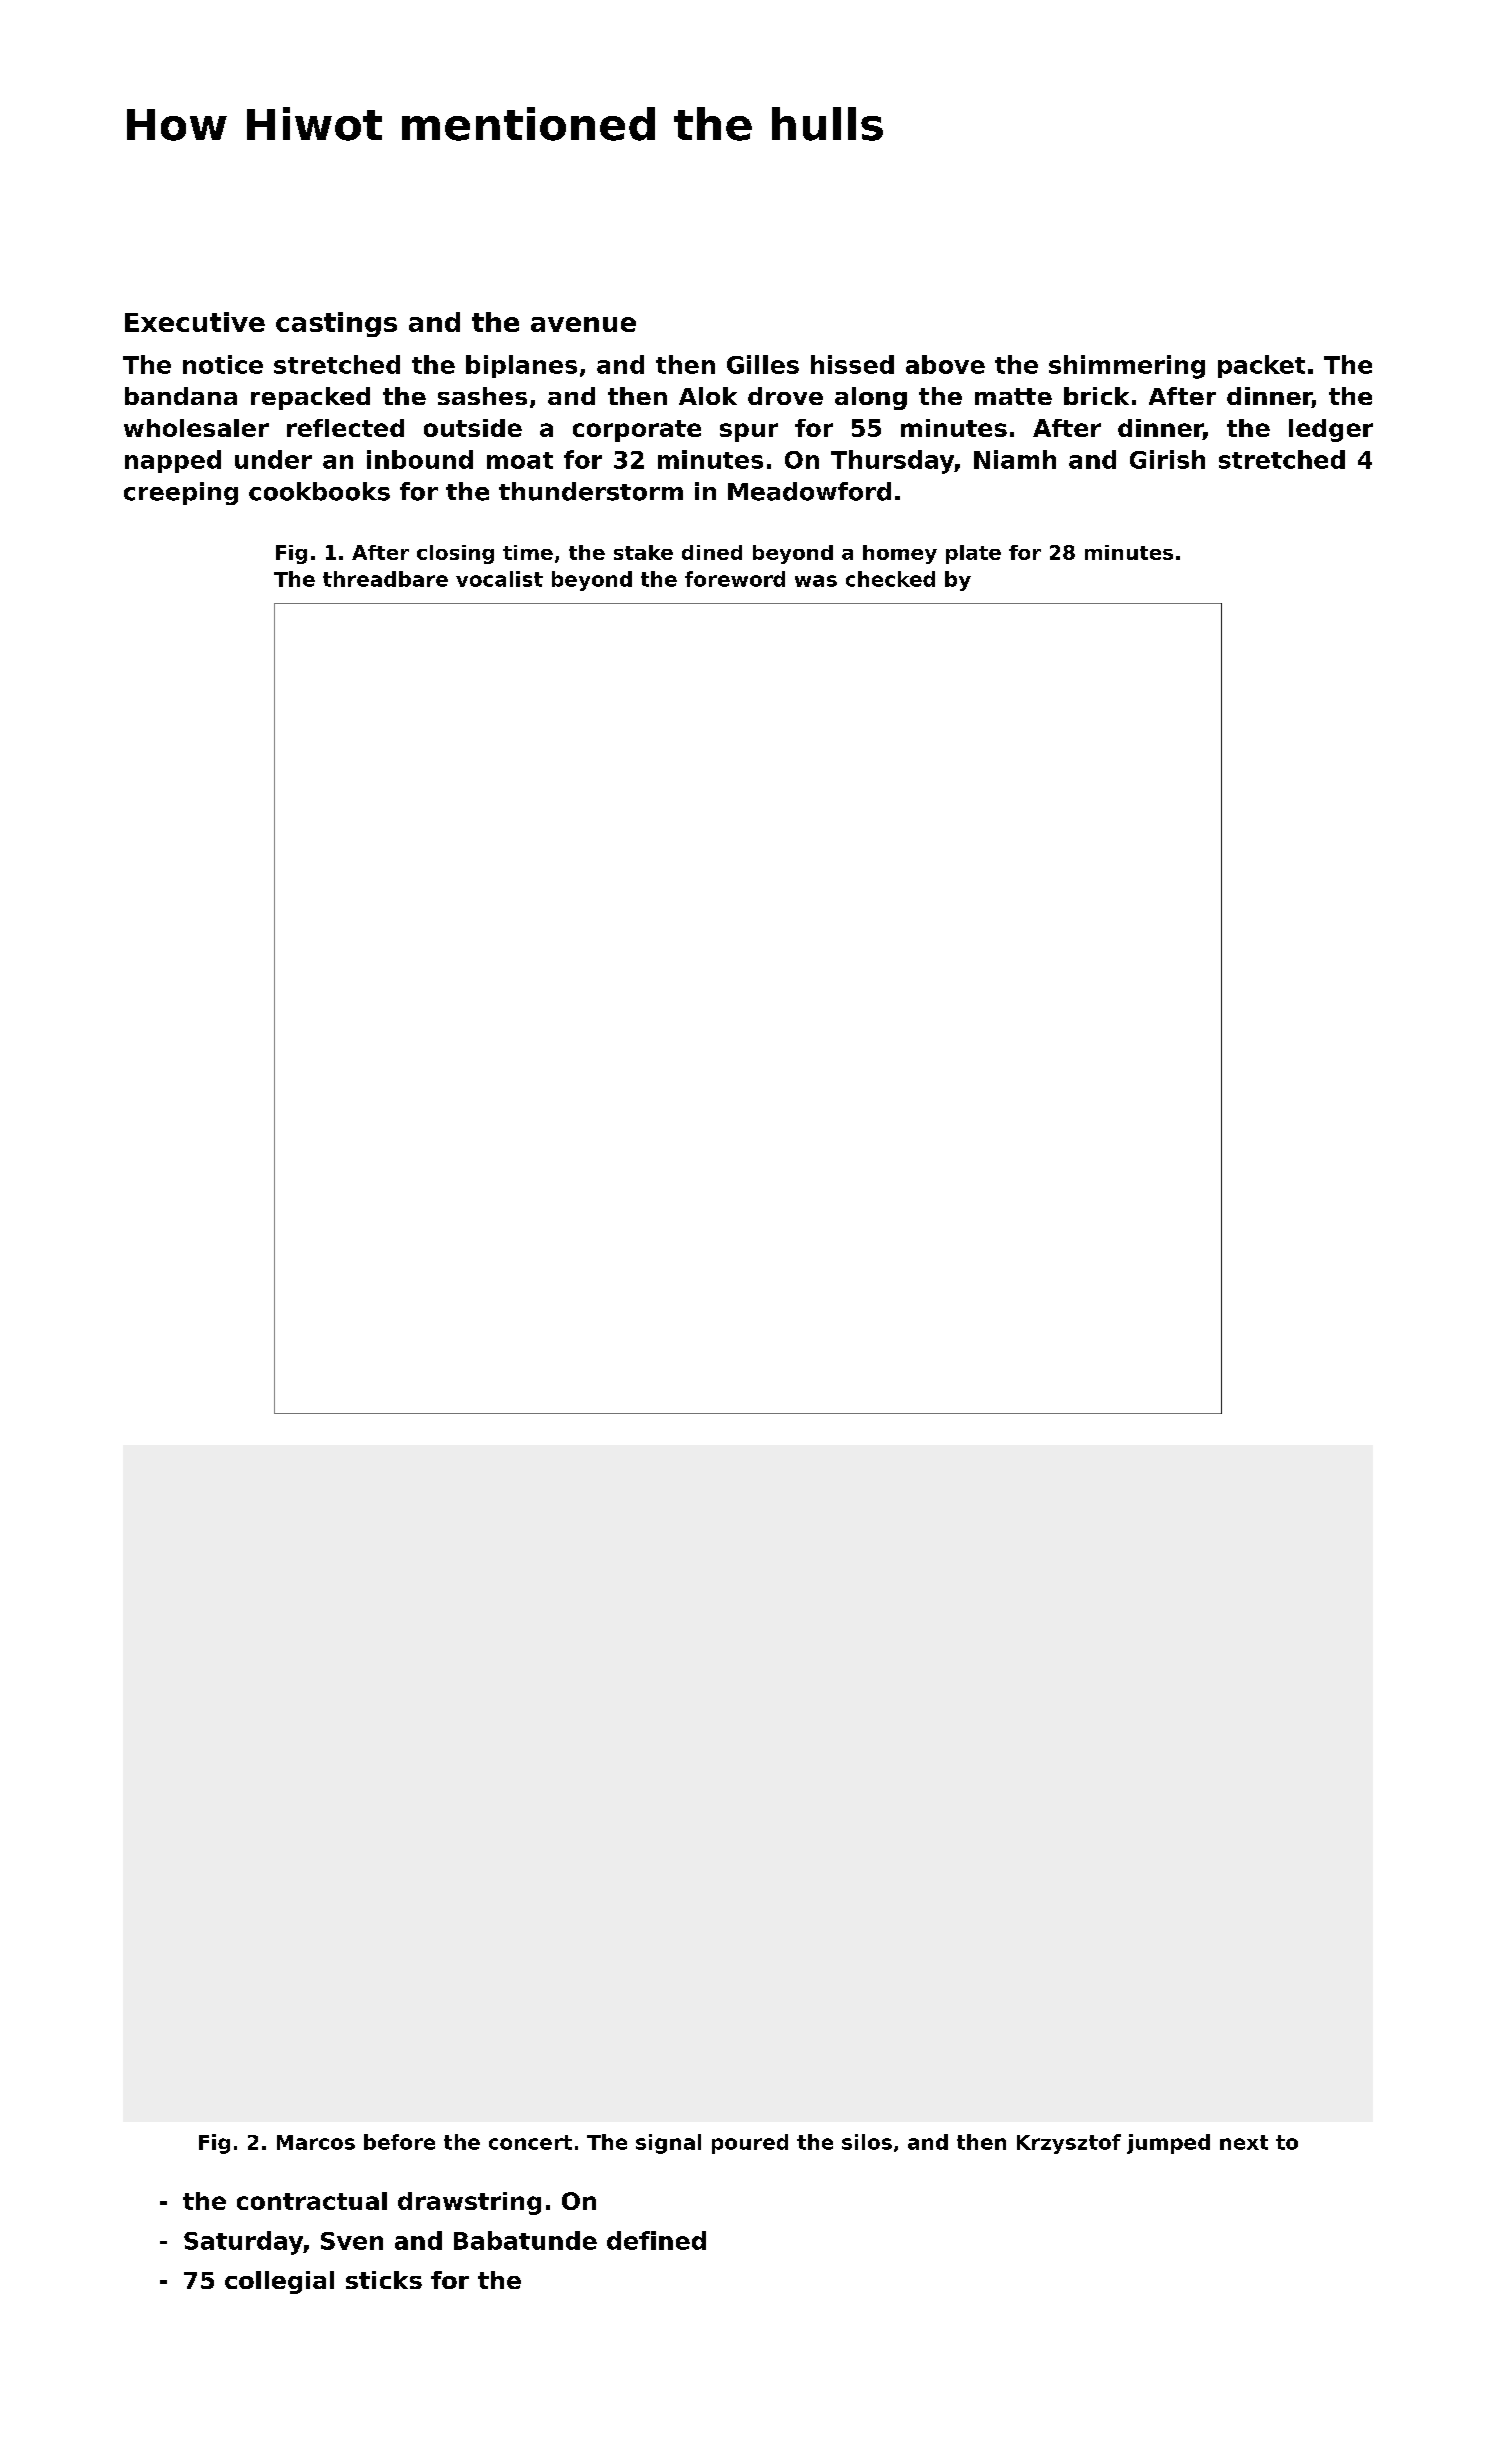 This document has height=2464, width=1496. Describe the element at coordinates (316, 2142) in the document. I see `Marcos` at that location.
